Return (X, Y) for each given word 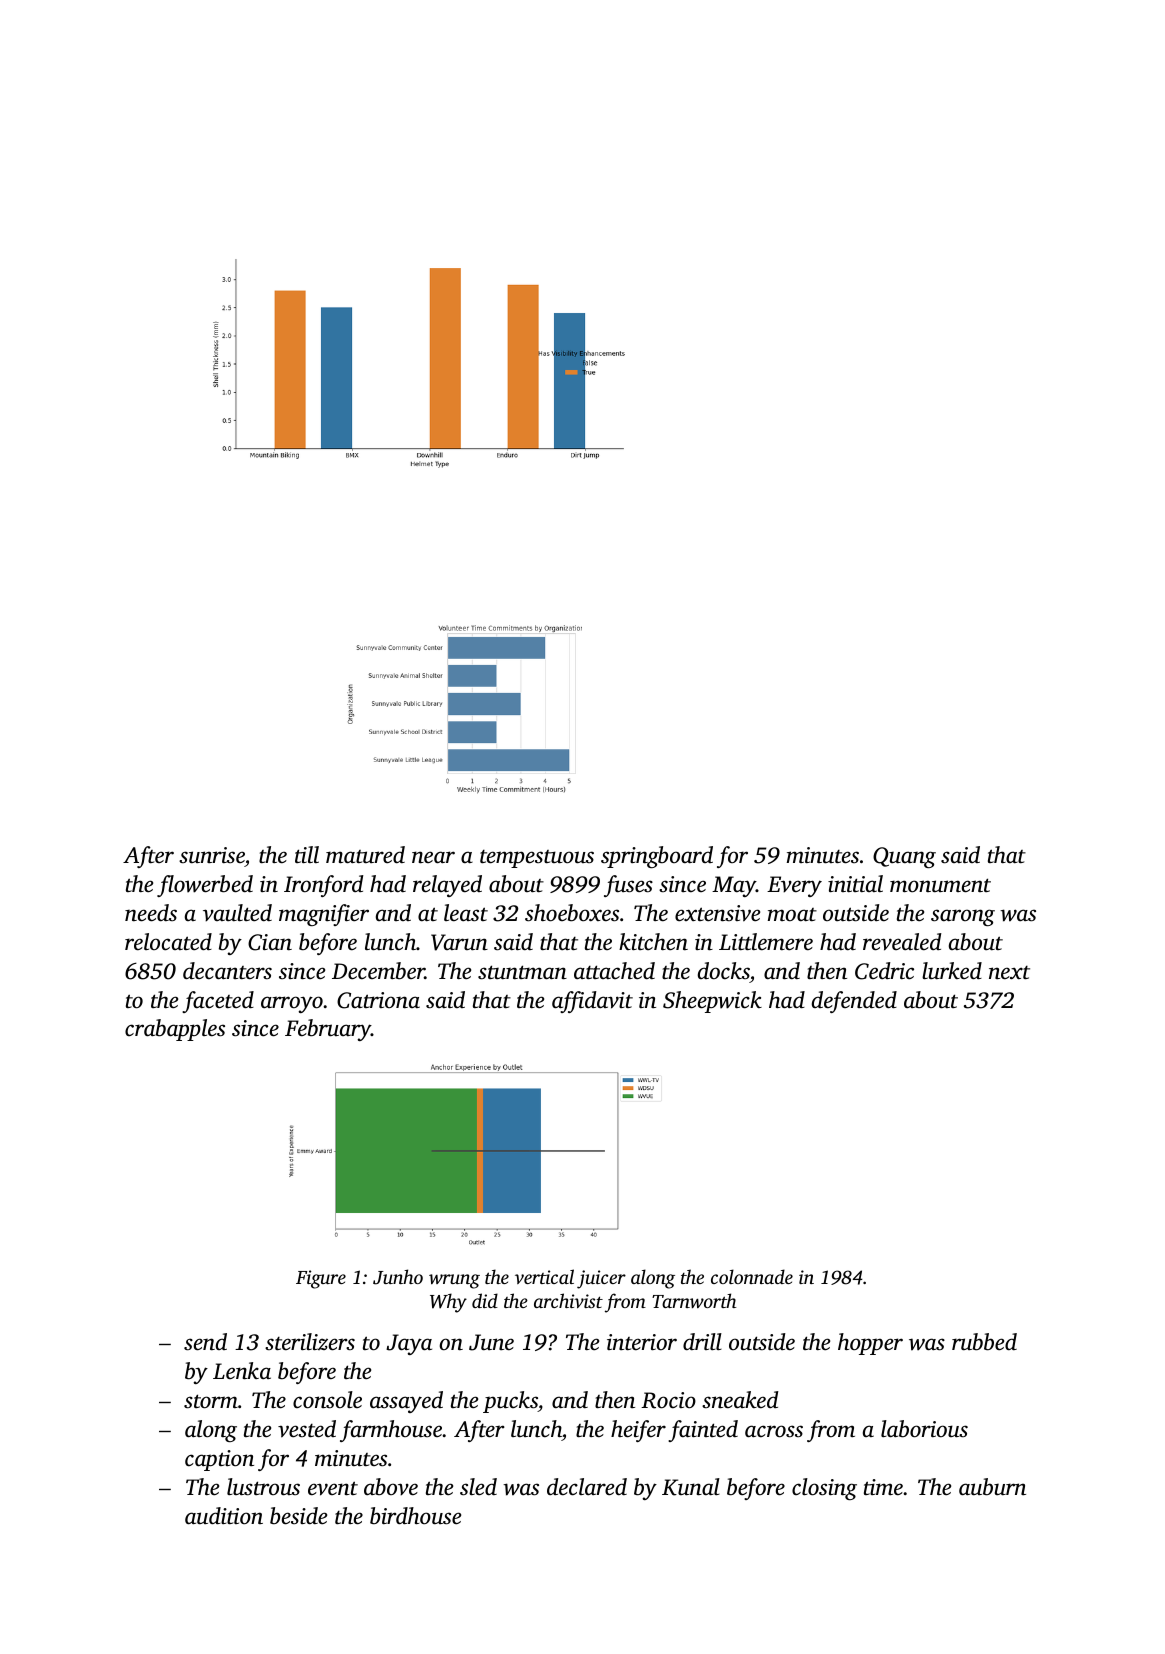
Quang (904, 857)
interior (642, 1342)
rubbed (984, 1342)
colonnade (752, 1276)
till (307, 854)
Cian (270, 942)
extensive (717, 913)
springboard (657, 857)
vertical (544, 1276)
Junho (398, 1277)
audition (224, 1516)
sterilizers (310, 1342)
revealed (902, 942)
